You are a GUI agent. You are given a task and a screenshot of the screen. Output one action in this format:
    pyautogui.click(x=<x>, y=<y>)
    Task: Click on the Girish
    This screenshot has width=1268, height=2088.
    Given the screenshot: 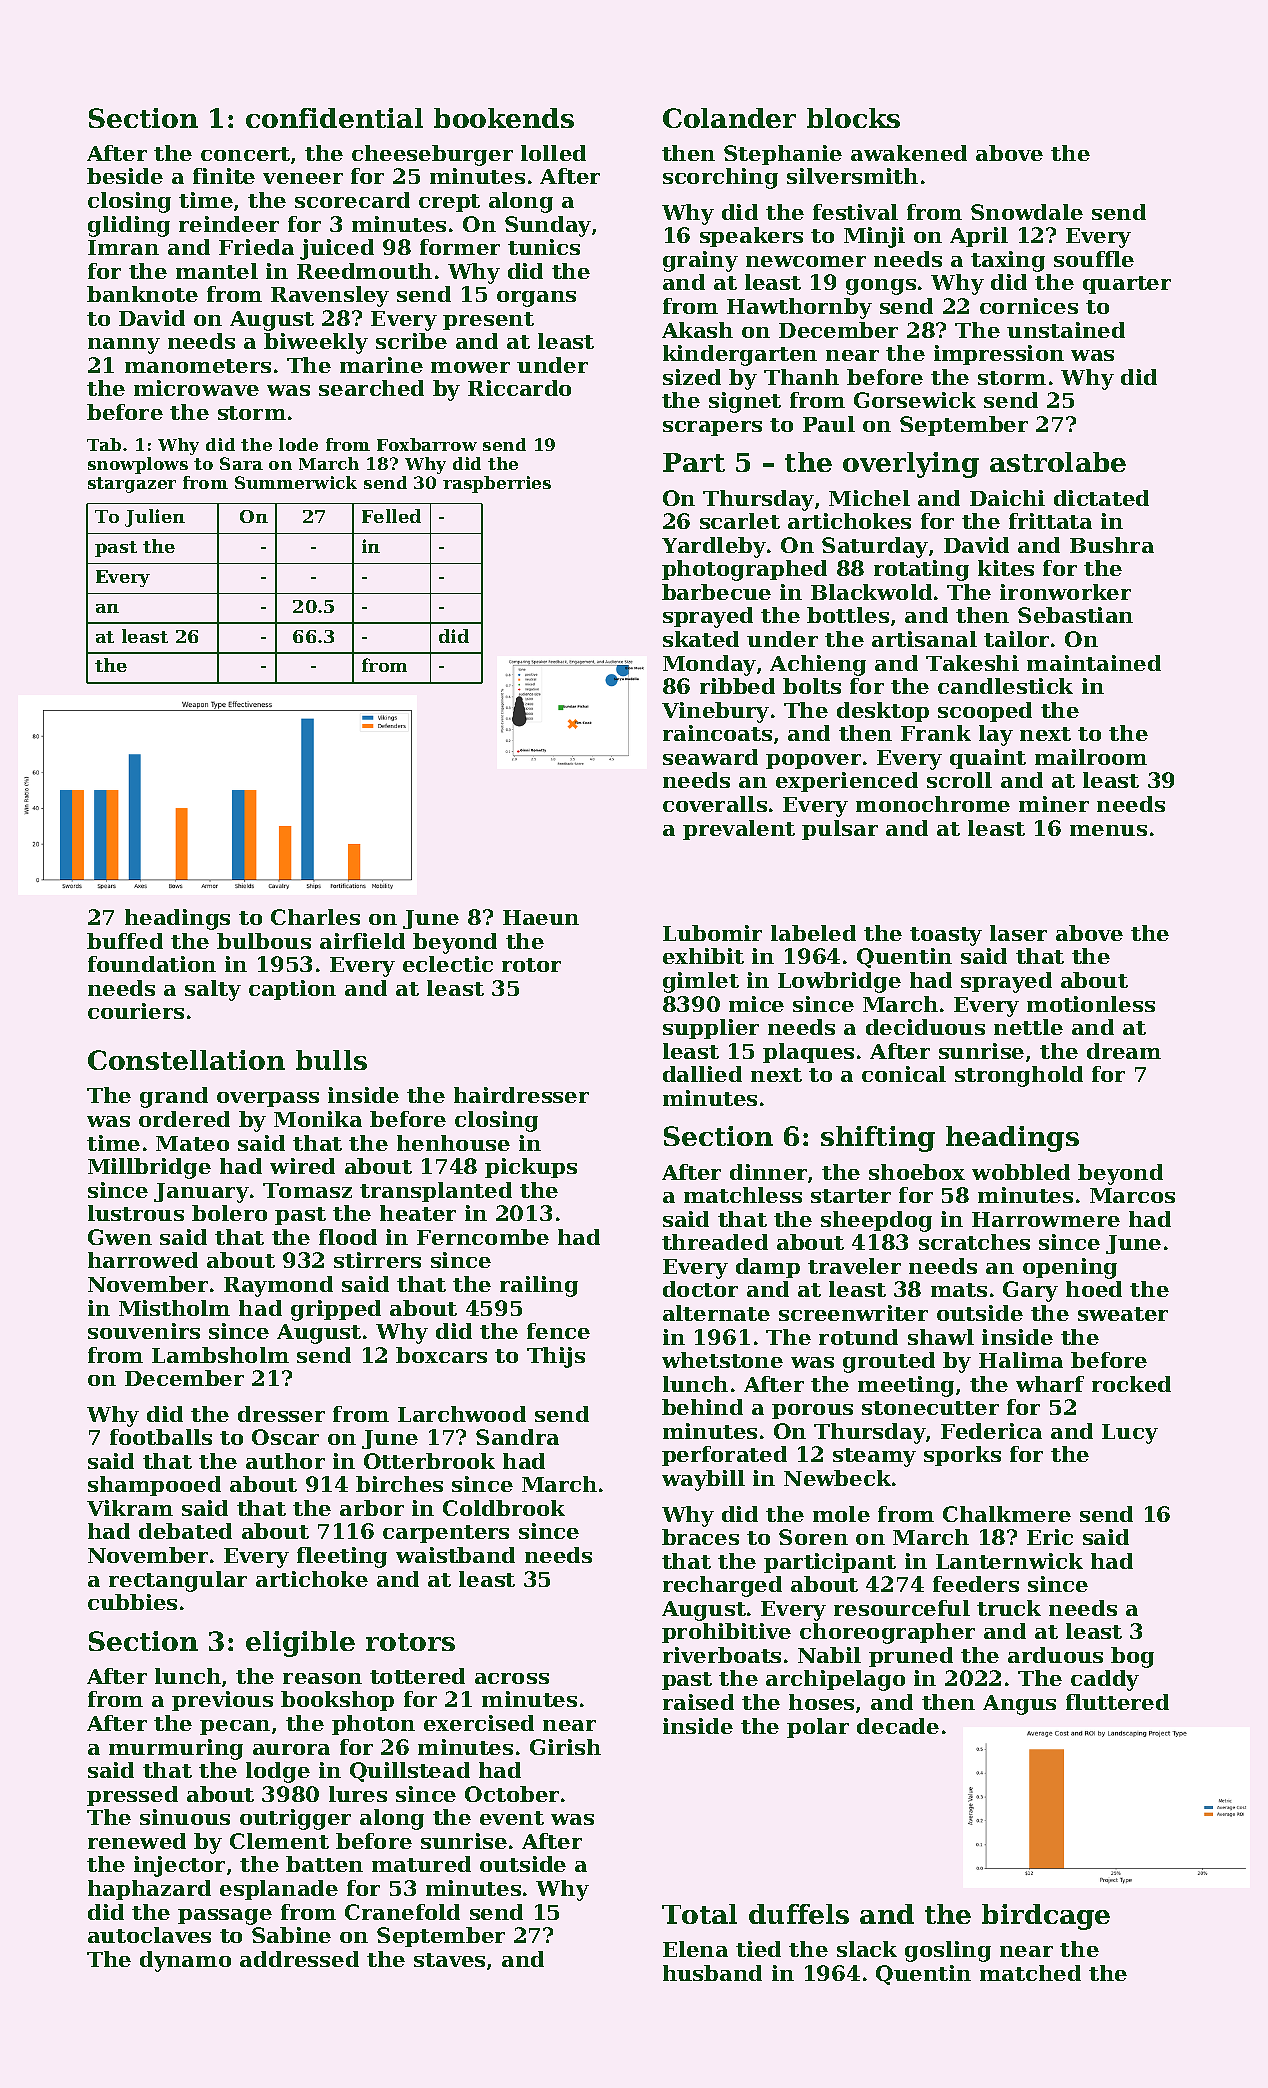 What is the action you would take?
    pyautogui.click(x=565, y=1747)
